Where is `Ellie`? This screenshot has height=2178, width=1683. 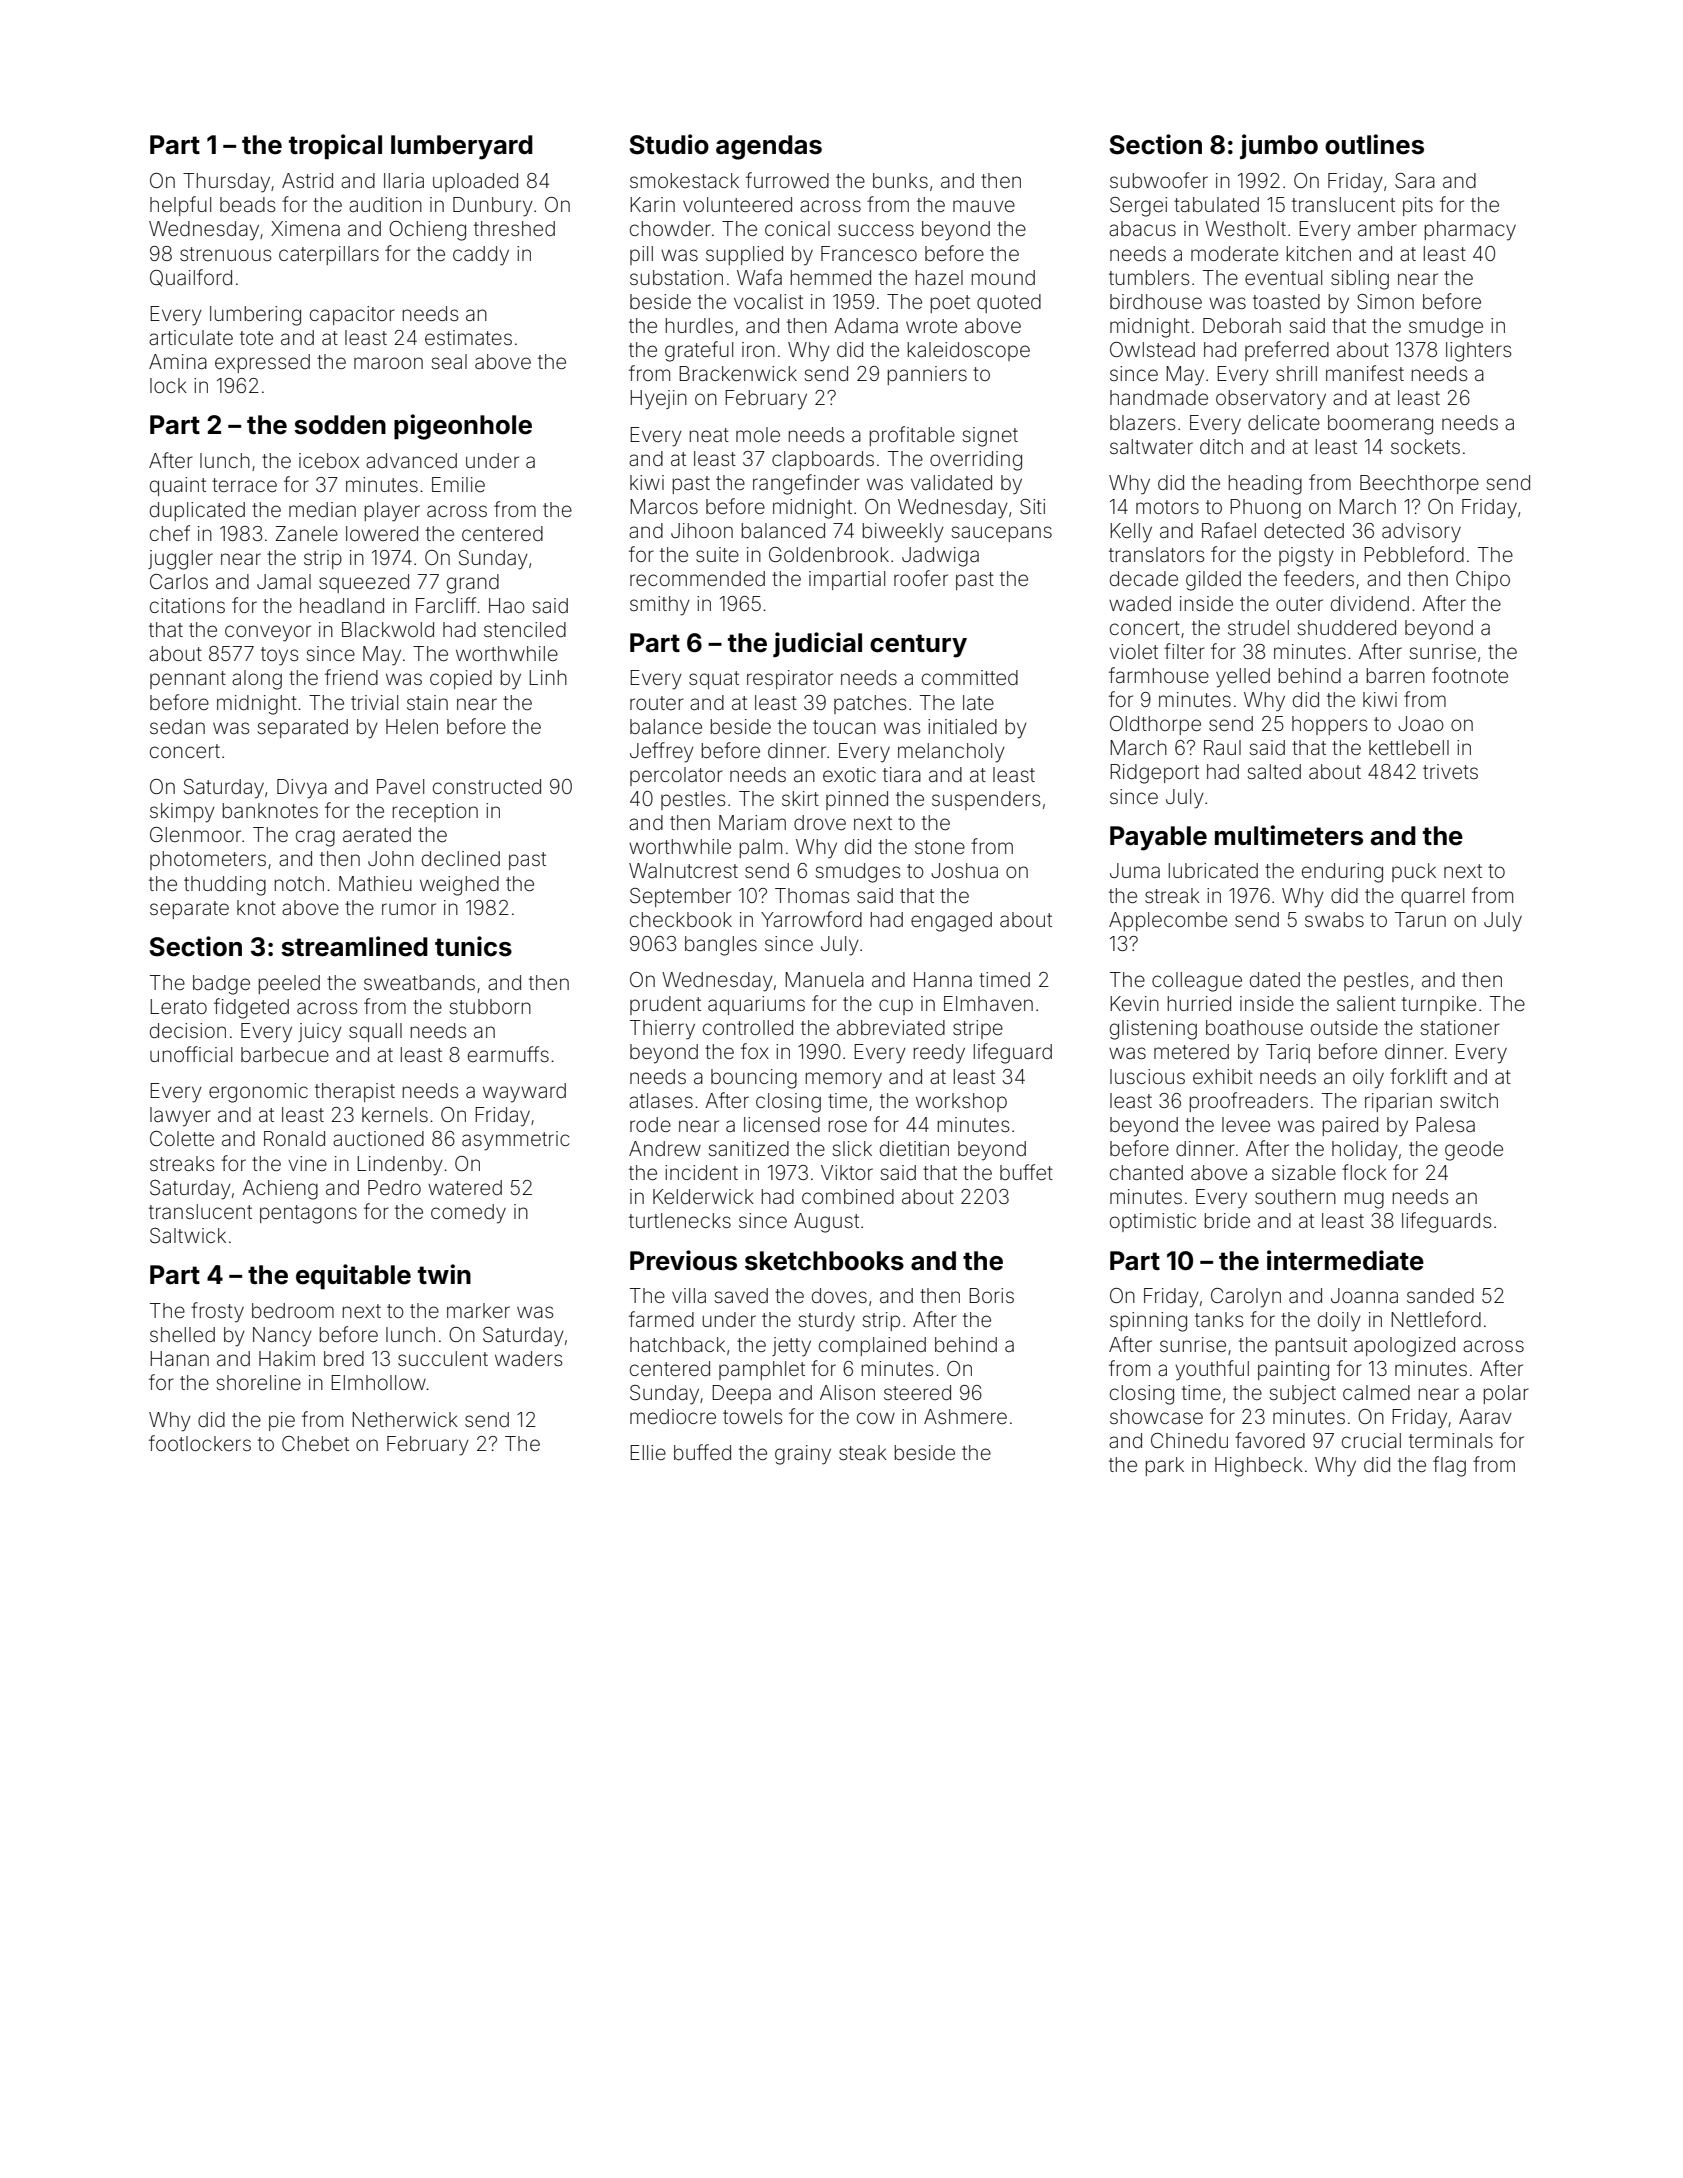 Ellie is located at coordinates (648, 1452).
